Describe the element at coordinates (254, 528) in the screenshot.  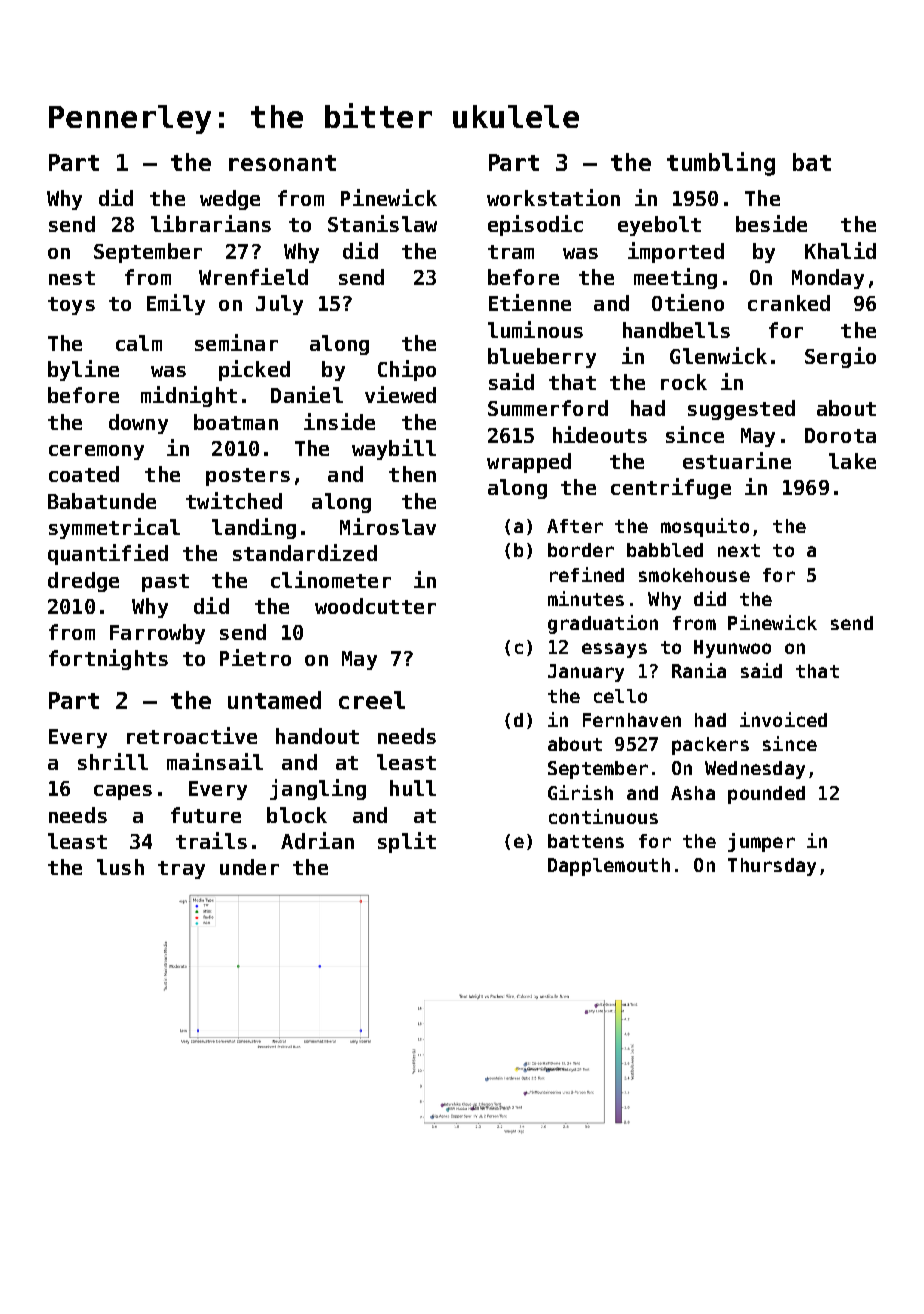
I see `landing` at that location.
